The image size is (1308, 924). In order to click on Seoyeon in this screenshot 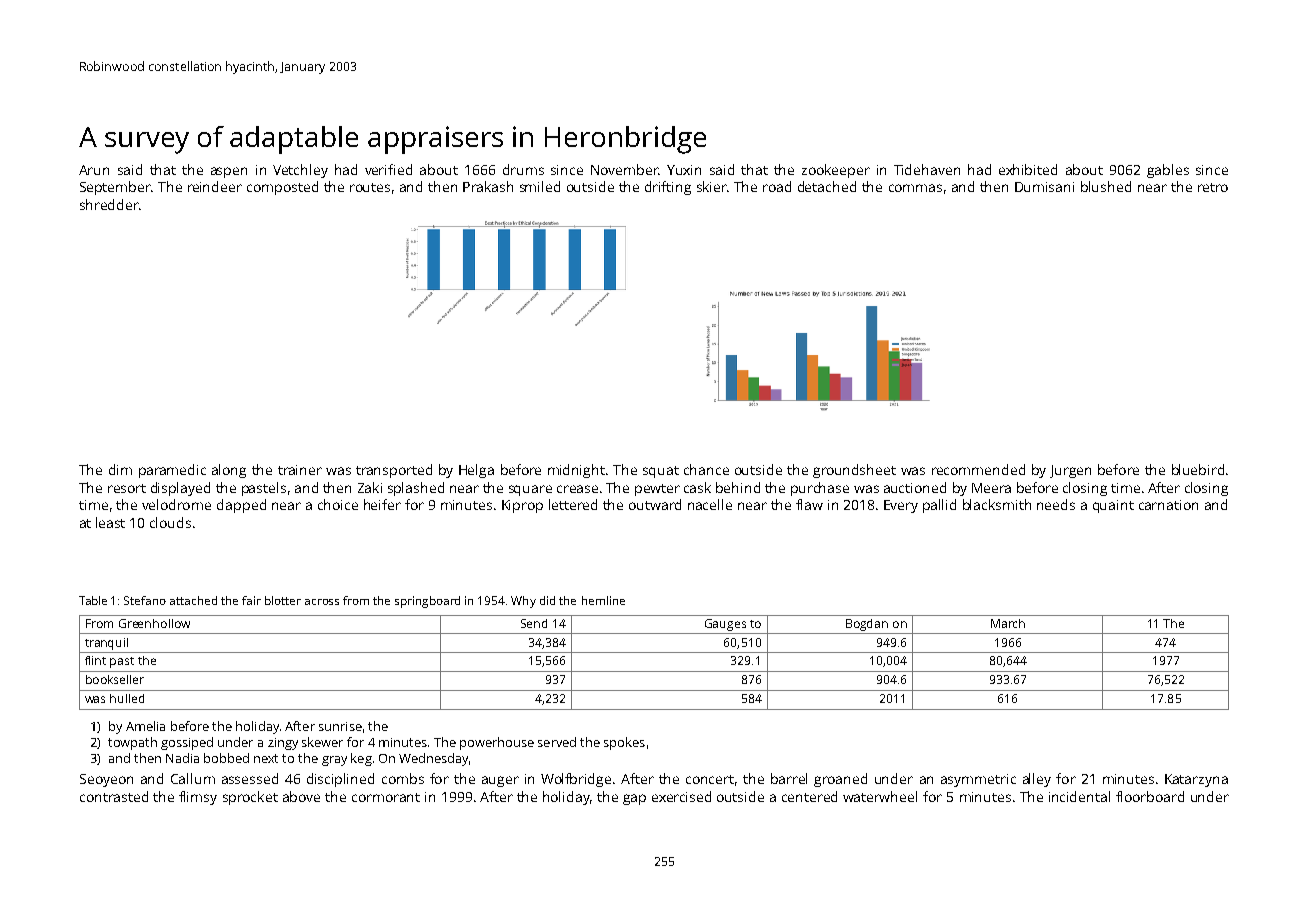, I will do `click(106, 780)`.
